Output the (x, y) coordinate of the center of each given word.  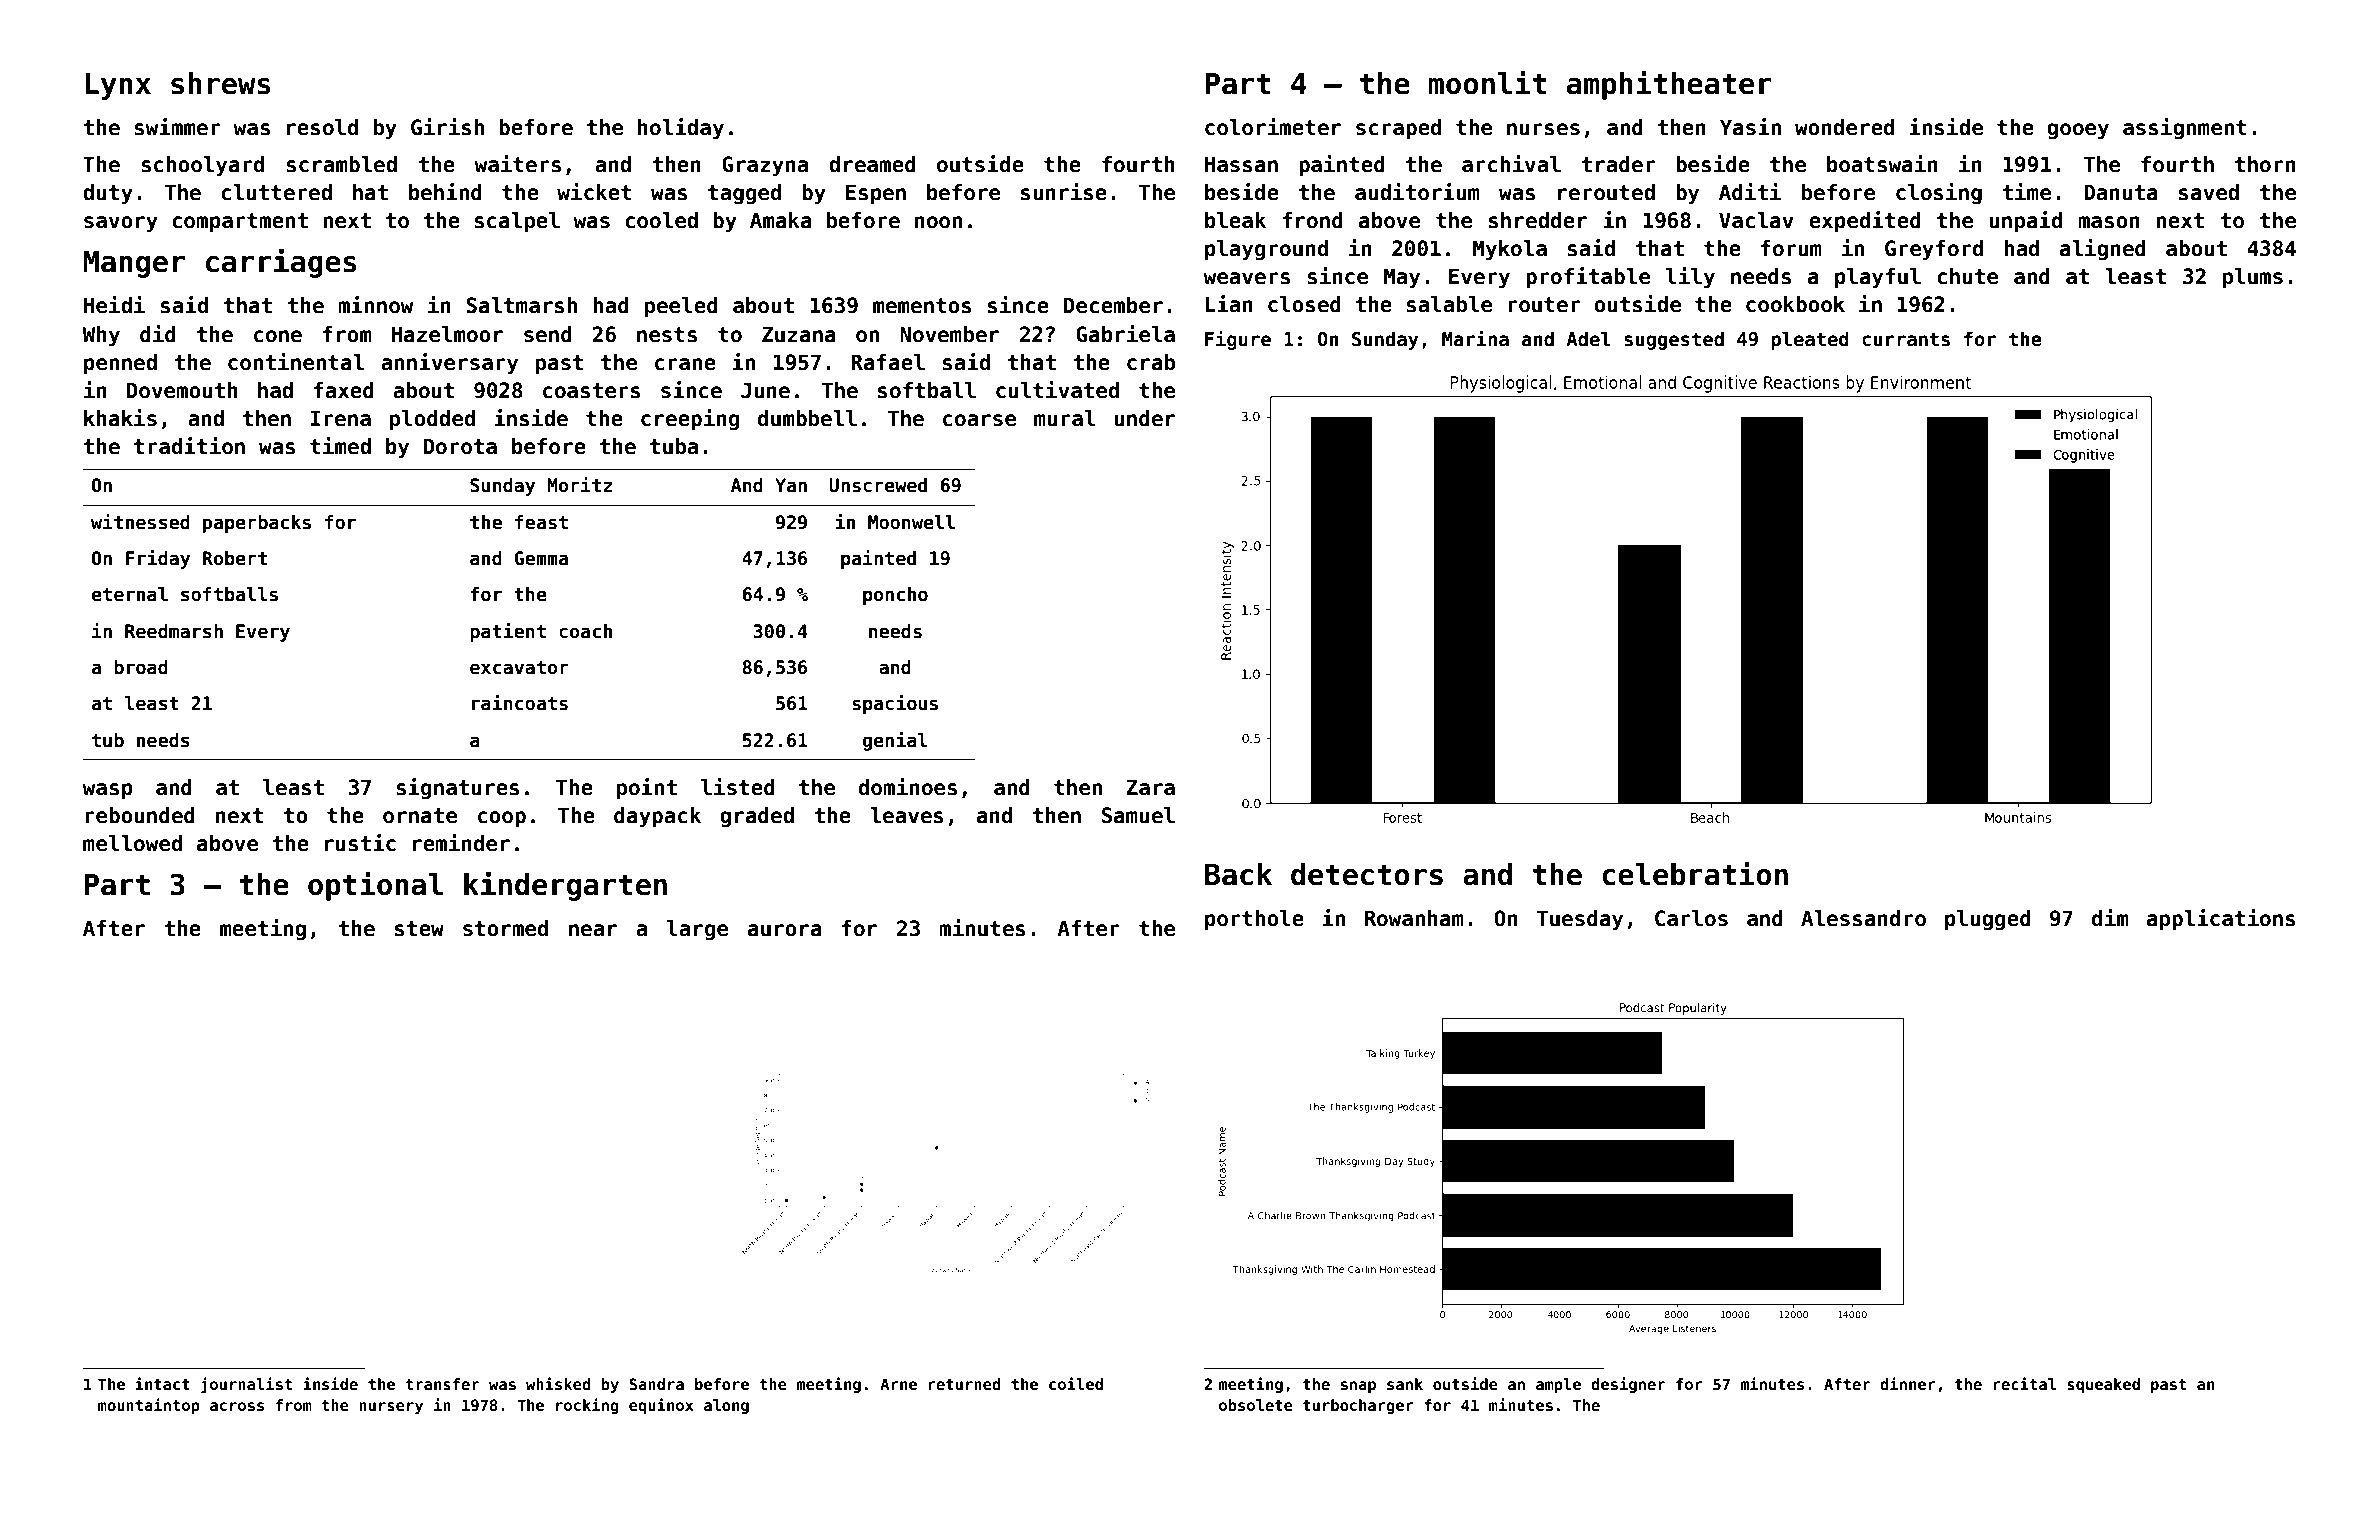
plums (2253, 278)
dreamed (872, 164)
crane (685, 364)
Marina (1475, 338)
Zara (1150, 787)
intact (162, 1383)
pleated (1810, 340)
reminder (461, 843)
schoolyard (202, 166)
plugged (1988, 920)
